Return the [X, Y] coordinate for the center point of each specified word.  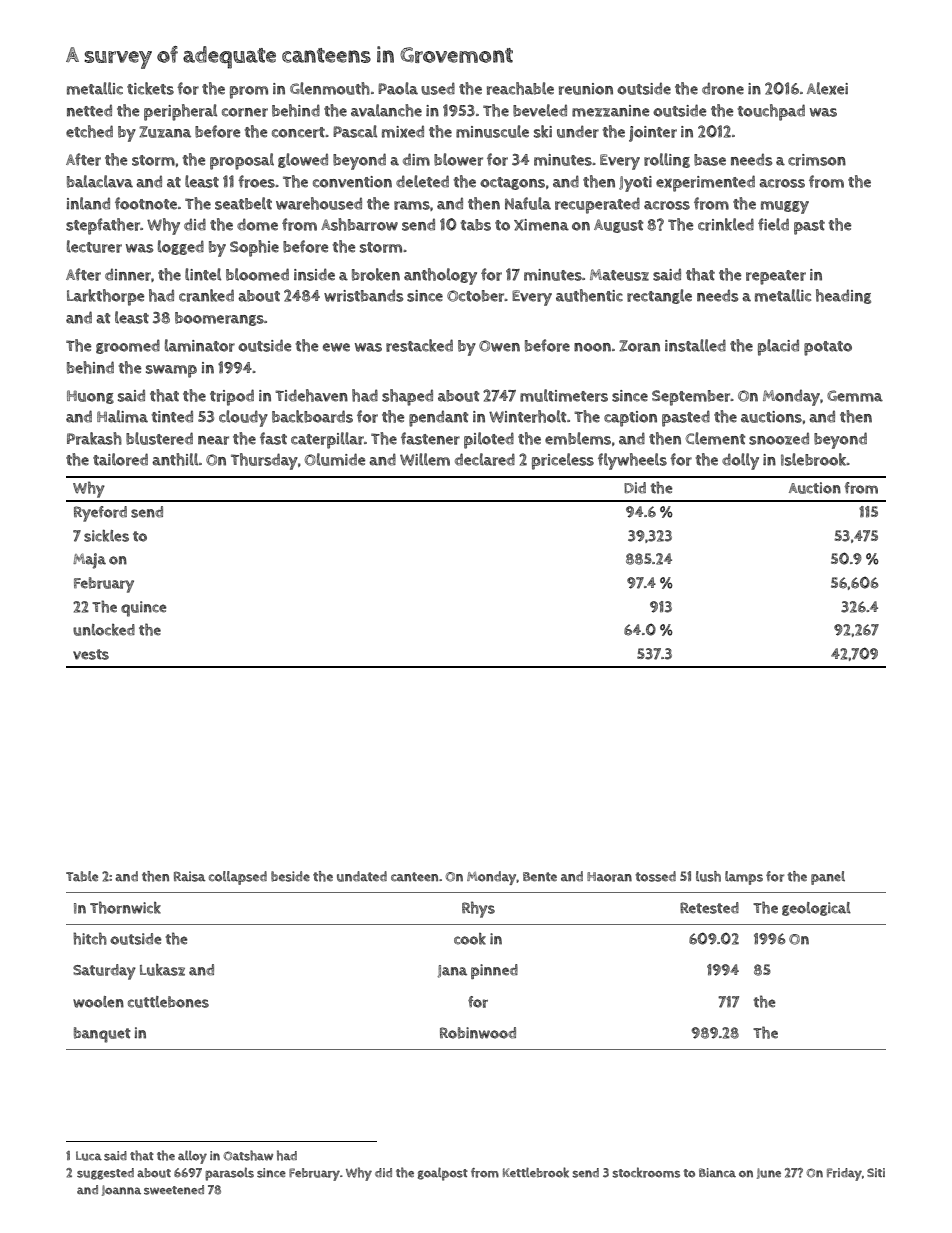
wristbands [363, 295]
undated [362, 876]
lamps [744, 878]
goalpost [443, 1174]
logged [181, 247]
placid [778, 347]
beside [290, 876]
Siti [876, 1172]
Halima [122, 416]
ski [543, 131]
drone [723, 88]
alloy [192, 1157]
